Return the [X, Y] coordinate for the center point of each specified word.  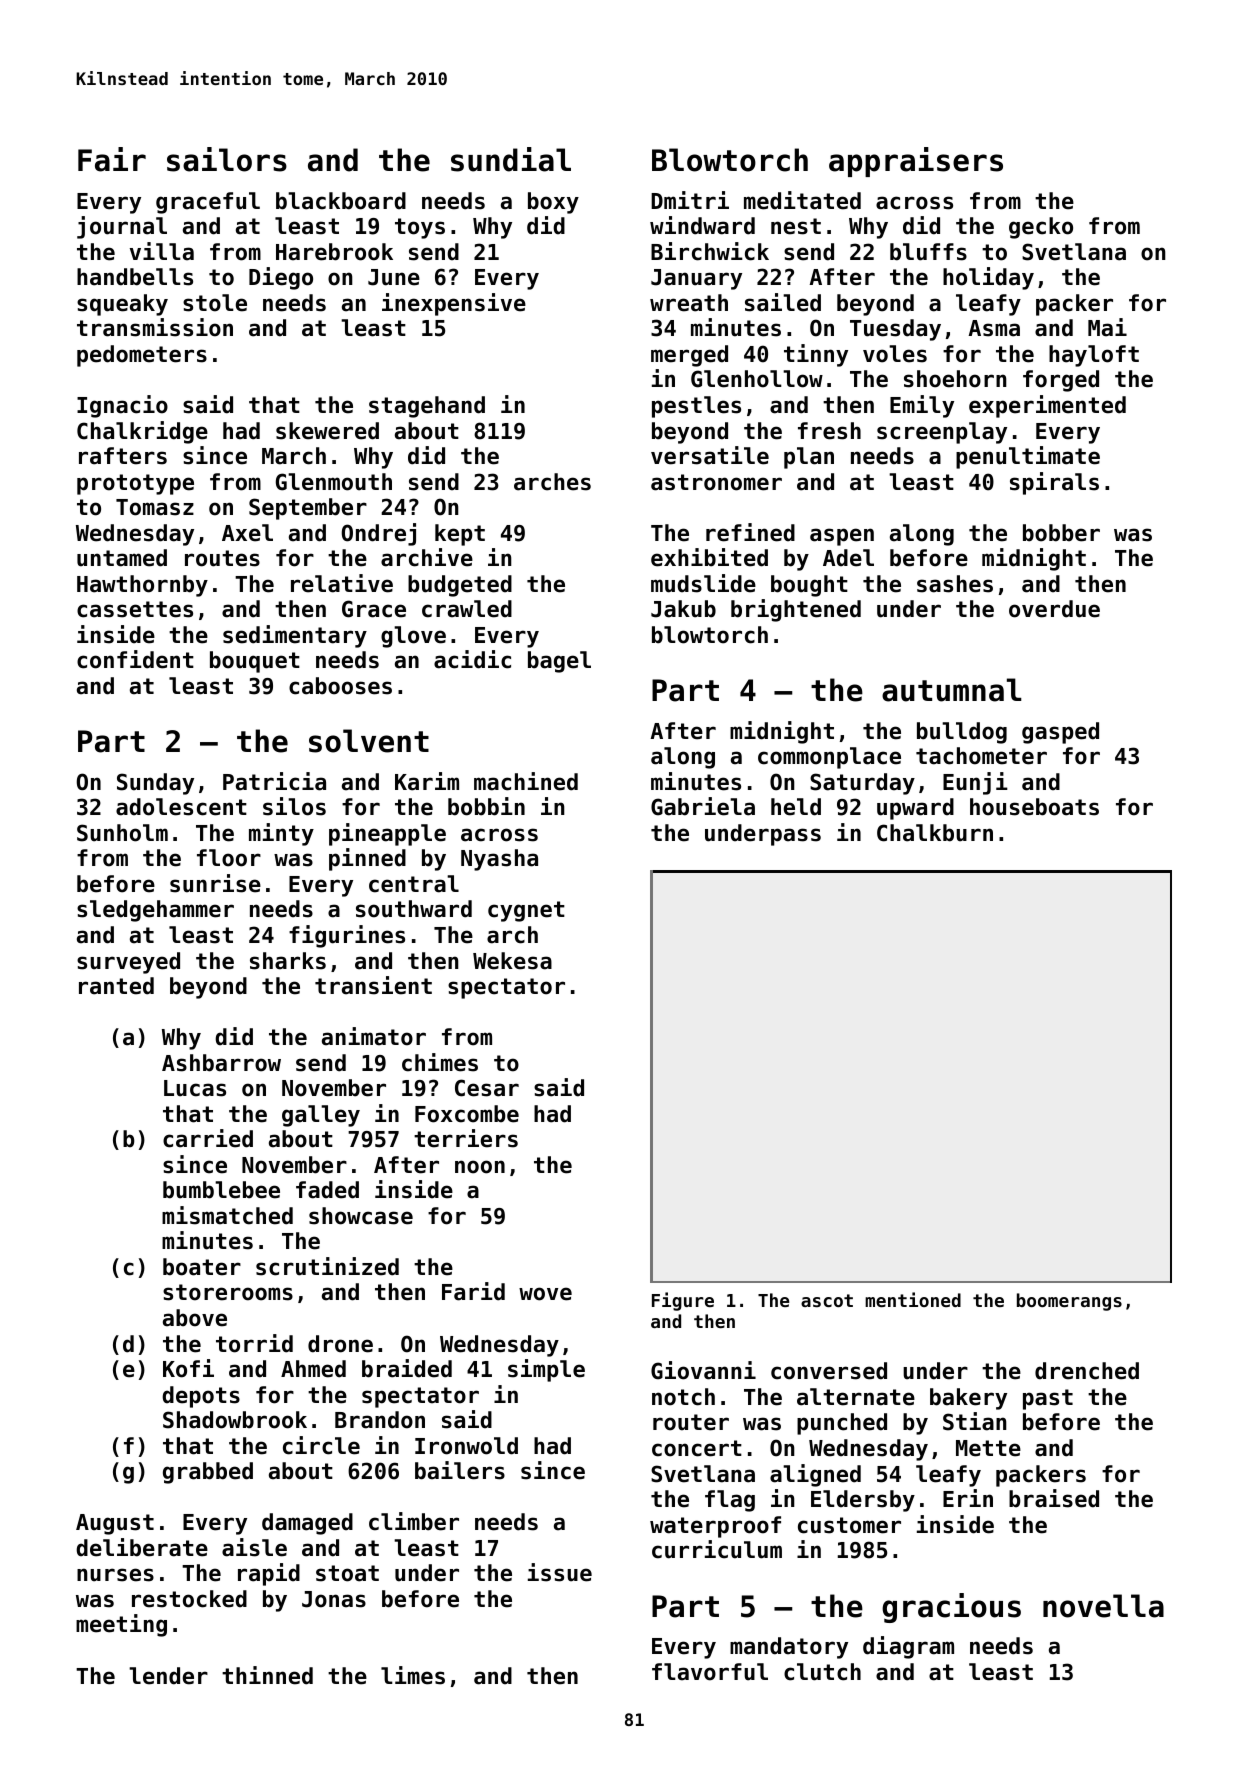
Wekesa [512, 961]
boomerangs [1069, 1302]
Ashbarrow [221, 1063]
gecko [1041, 228]
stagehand [427, 407]
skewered [327, 431]
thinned [267, 1675]
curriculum [717, 1549]
